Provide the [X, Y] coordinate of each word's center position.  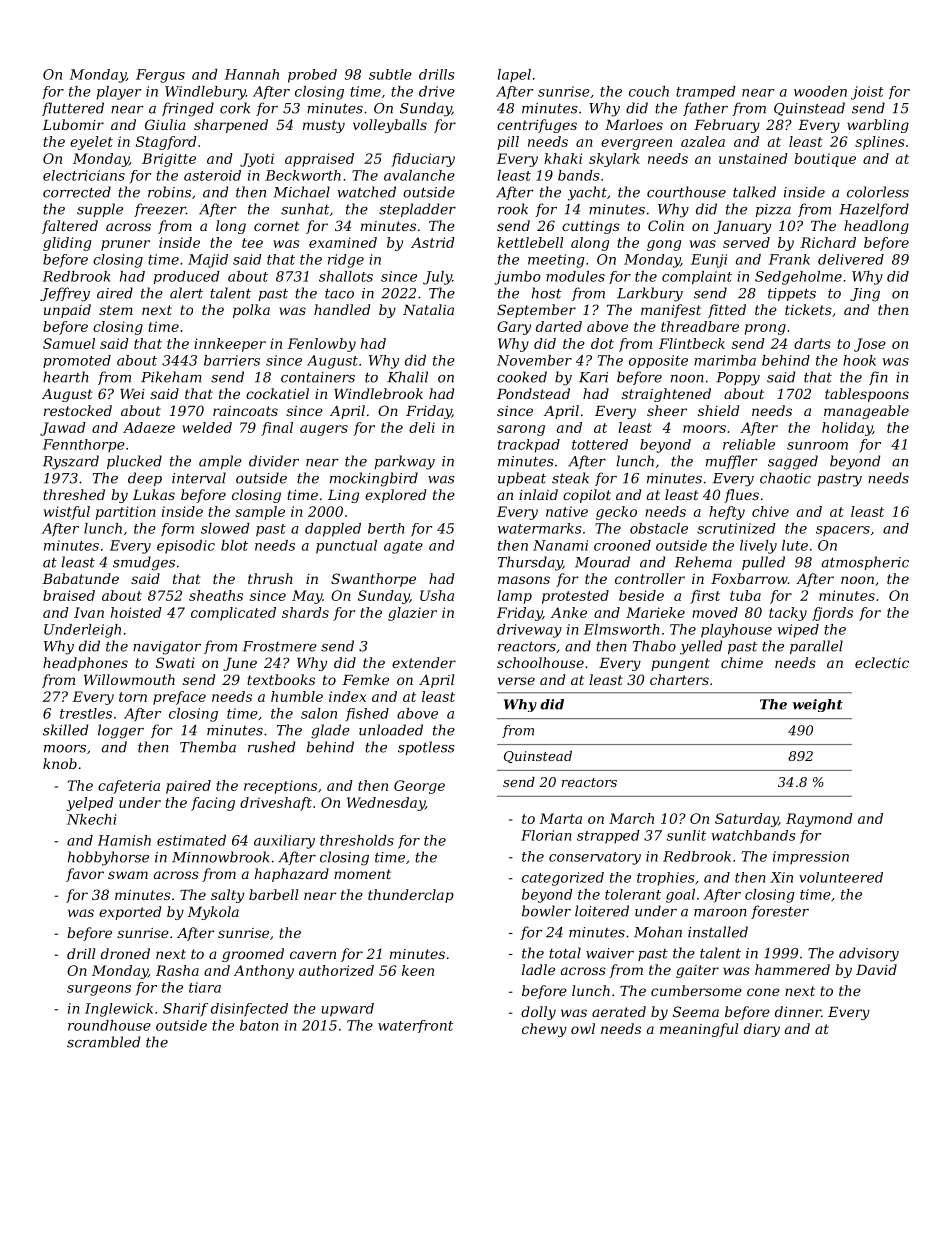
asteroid [212, 175]
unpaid [67, 311]
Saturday [746, 820]
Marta [560, 818]
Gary [514, 328]
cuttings [591, 227]
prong [765, 329]
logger [121, 731]
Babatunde [80, 578]
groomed [253, 955]
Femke [365, 679]
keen [418, 970]
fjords [832, 614]
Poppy [738, 379]
